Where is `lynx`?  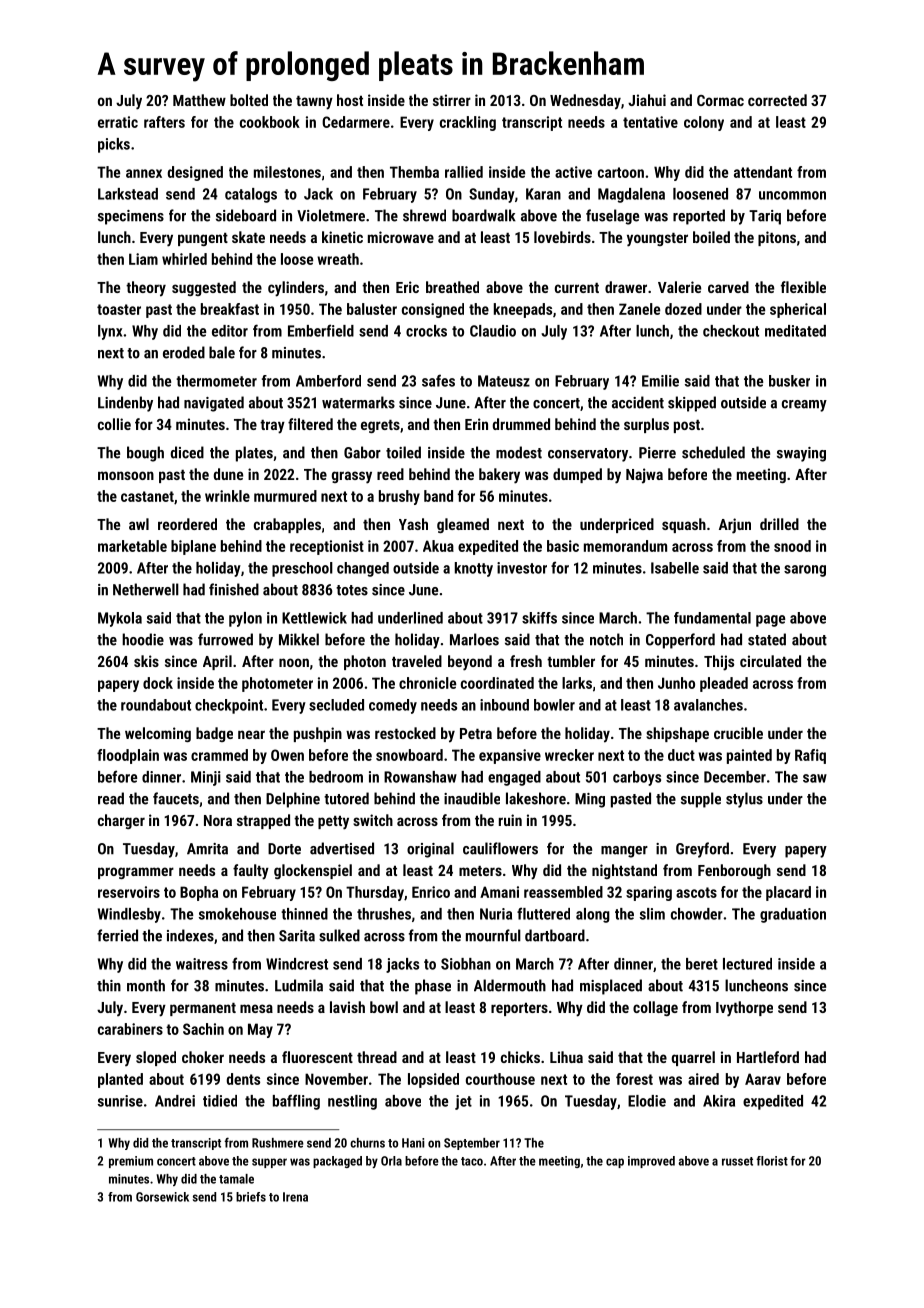 lynx is located at coordinates (110, 332).
